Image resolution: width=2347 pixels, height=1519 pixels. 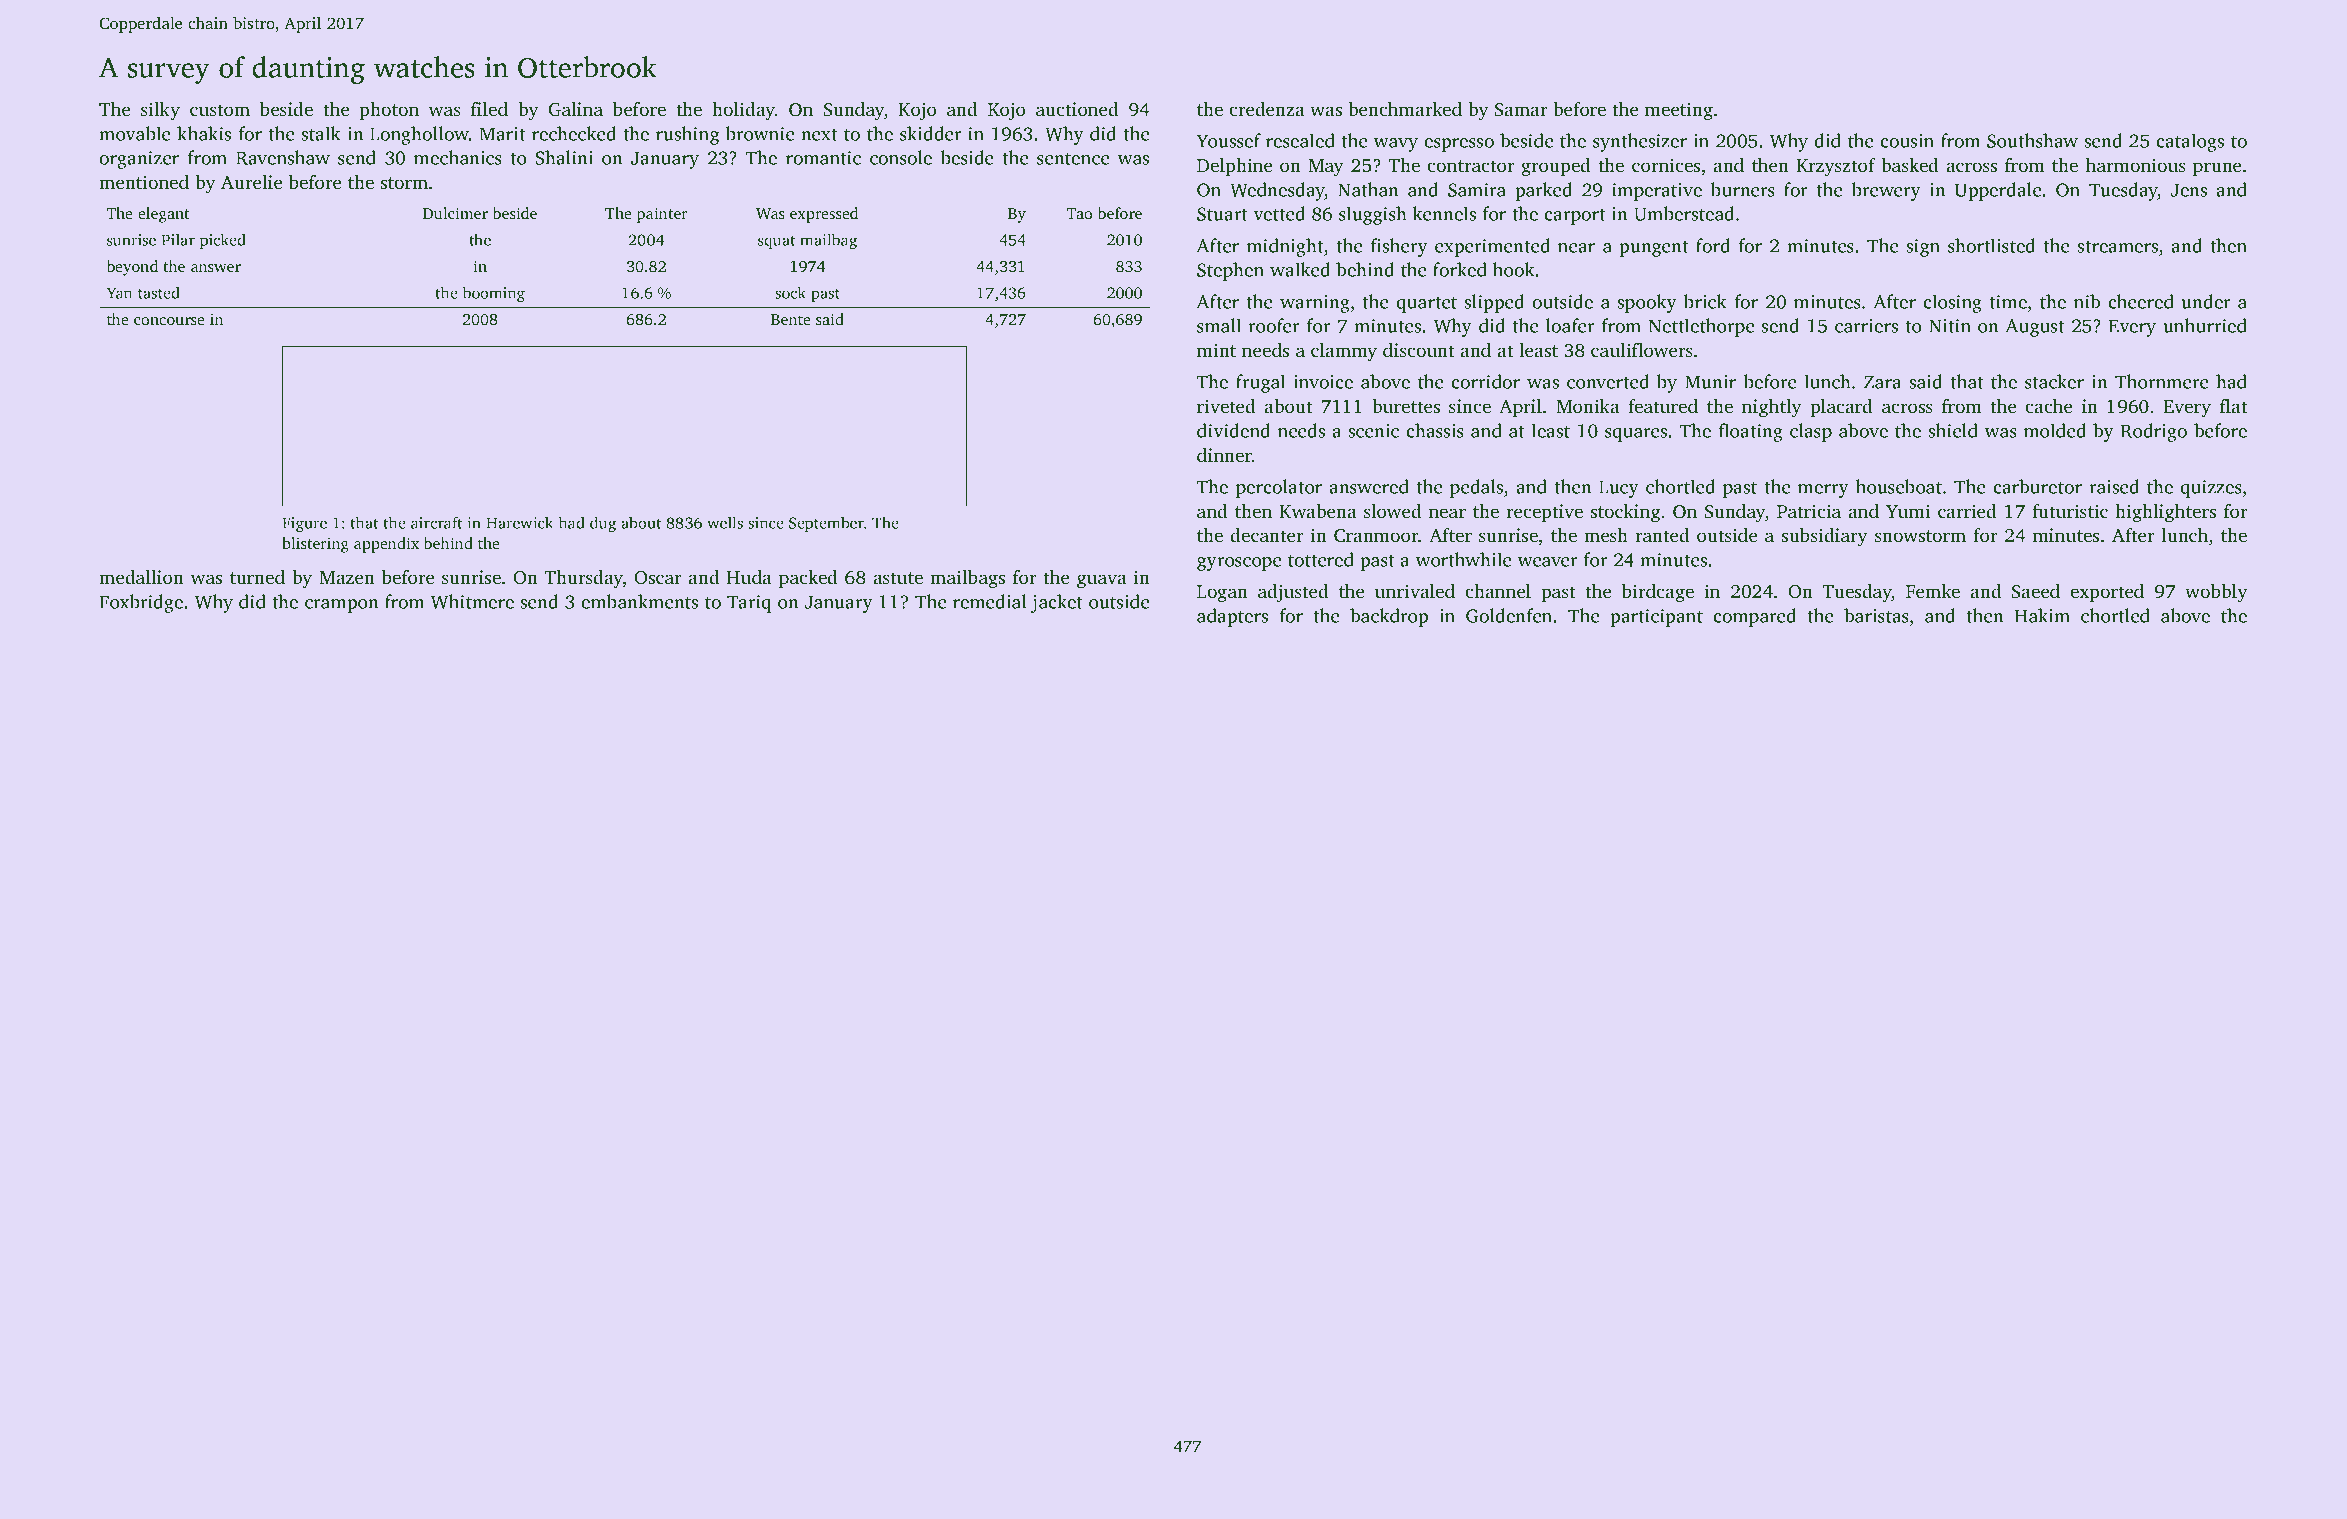 I want to click on Dulcimer, so click(x=455, y=213).
